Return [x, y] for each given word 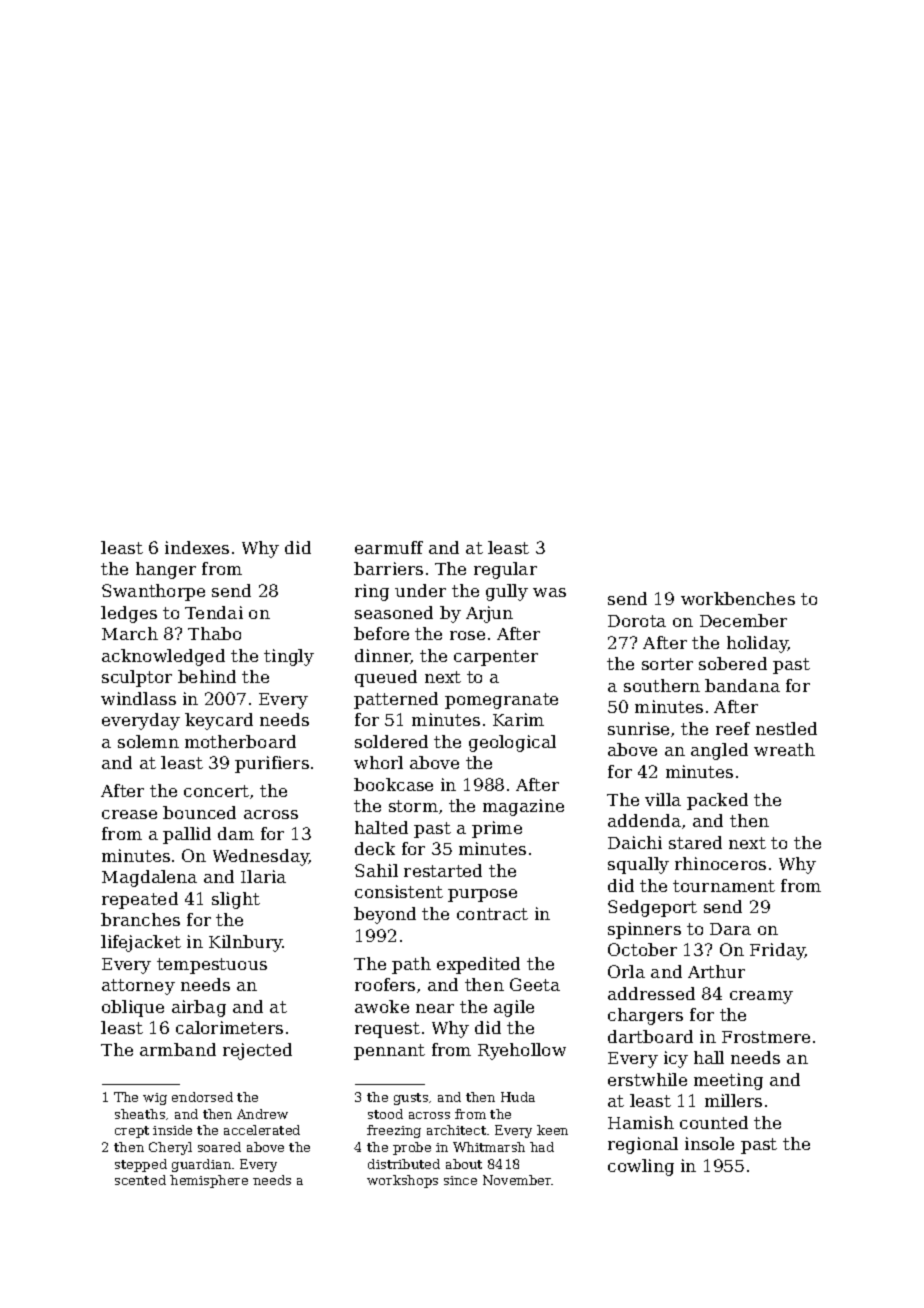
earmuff [389, 547]
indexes [197, 547]
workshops [402, 1181]
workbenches [738, 598]
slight [236, 900]
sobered [733, 663]
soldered [391, 741]
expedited [478, 965]
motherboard [240, 741]
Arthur [716, 971]
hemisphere [209, 1181]
